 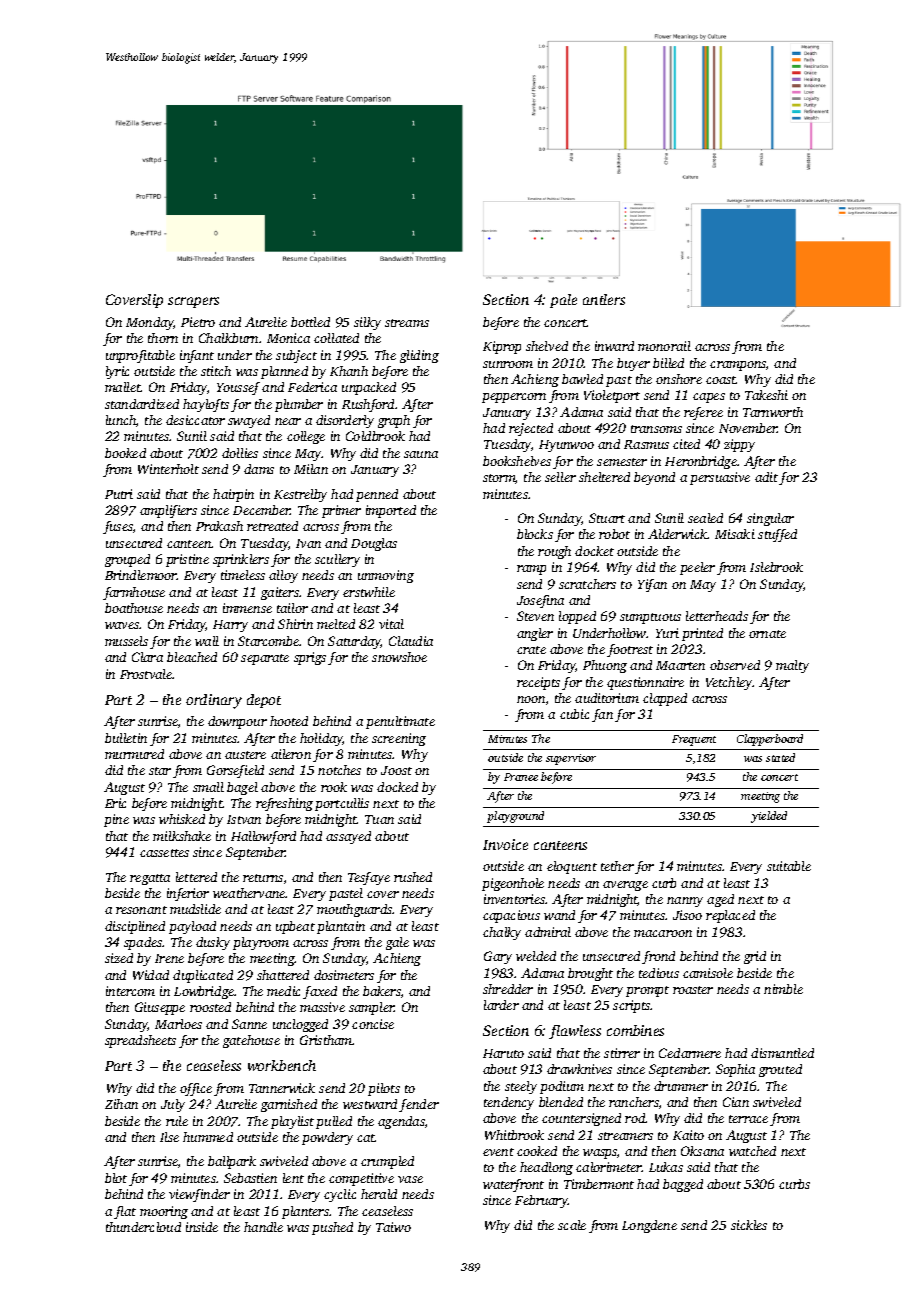 What do you see at coordinates (193, 302) in the screenshot?
I see `scrapers` at bounding box center [193, 302].
